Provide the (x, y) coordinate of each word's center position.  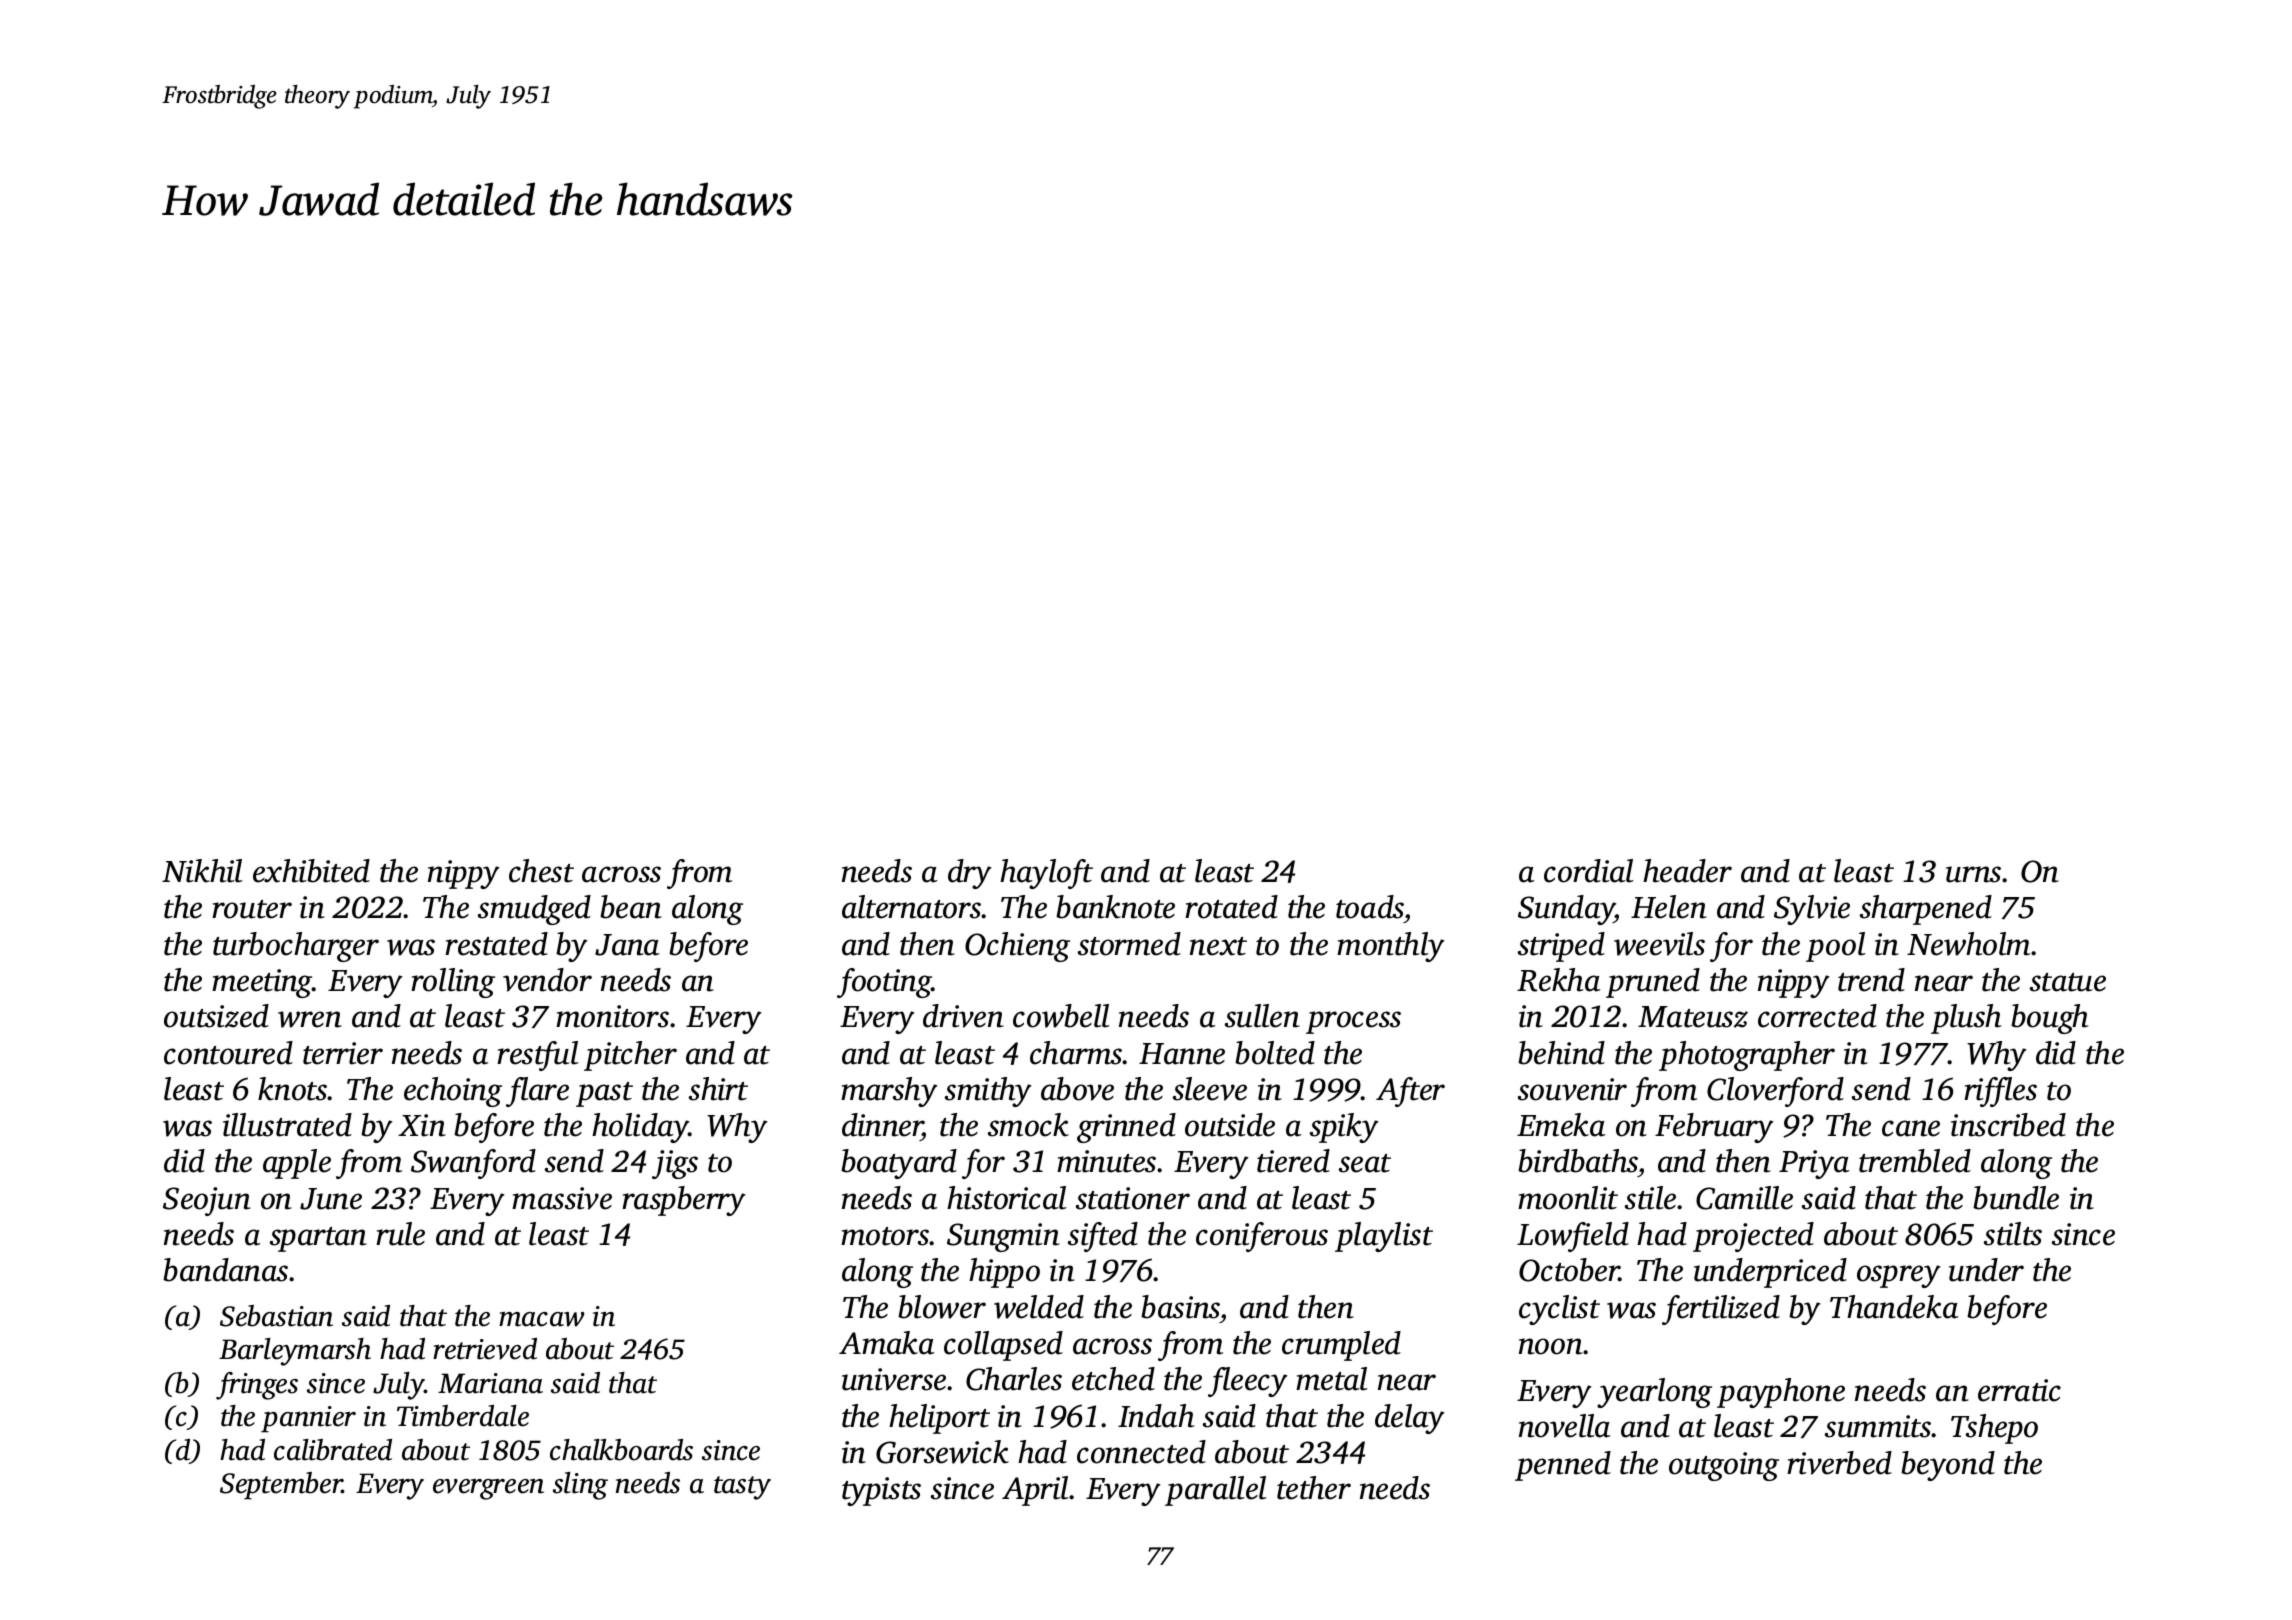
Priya (1814, 1164)
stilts (2013, 1234)
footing (884, 983)
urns (1973, 874)
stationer (1133, 1198)
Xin (422, 1125)
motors (885, 1236)
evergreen (488, 1489)
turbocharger (296, 947)
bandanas (225, 1270)
